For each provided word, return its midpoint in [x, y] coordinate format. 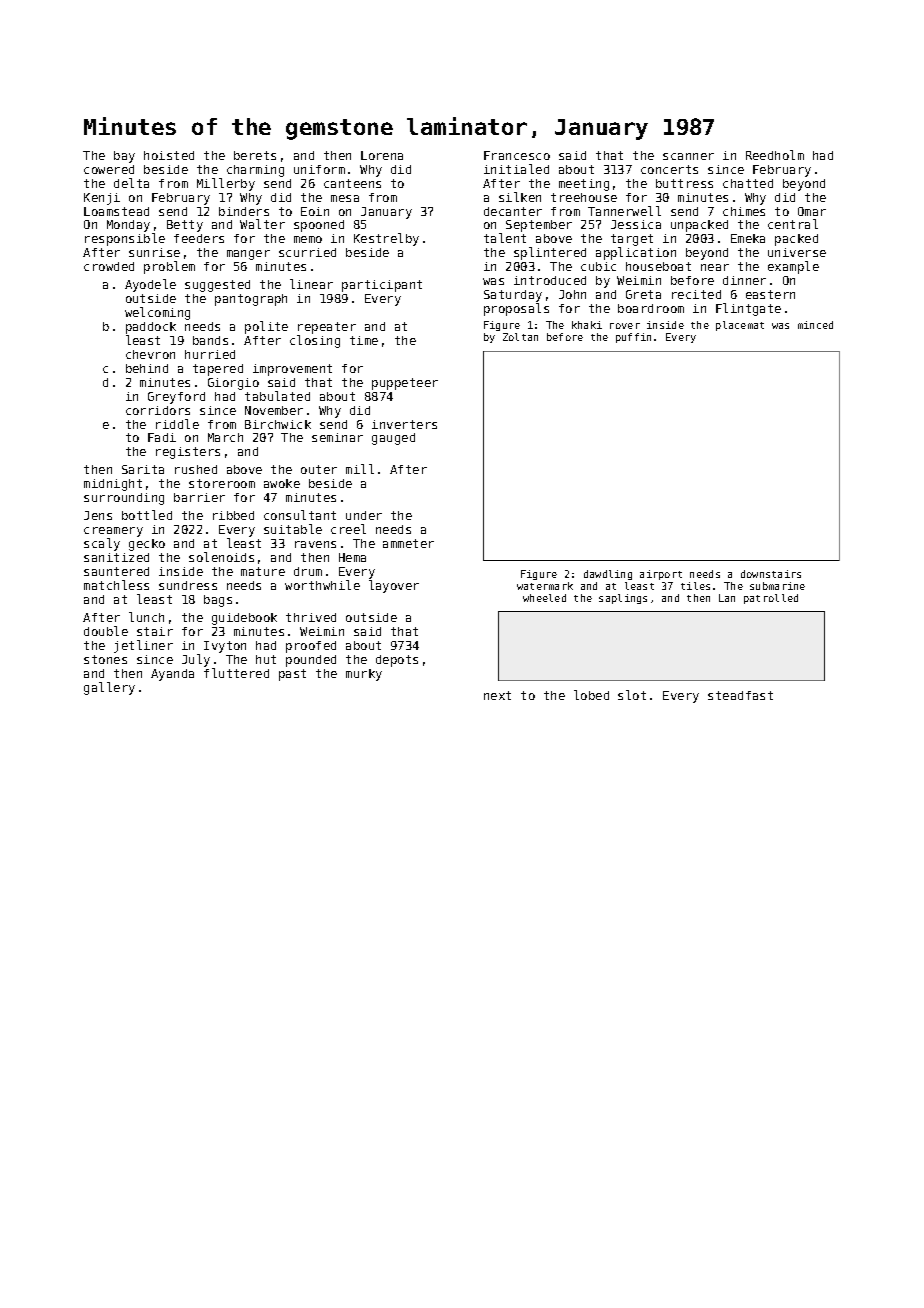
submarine [777, 586]
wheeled [544, 598]
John [572, 294]
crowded [109, 266]
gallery [109, 688]
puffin [633, 338]
